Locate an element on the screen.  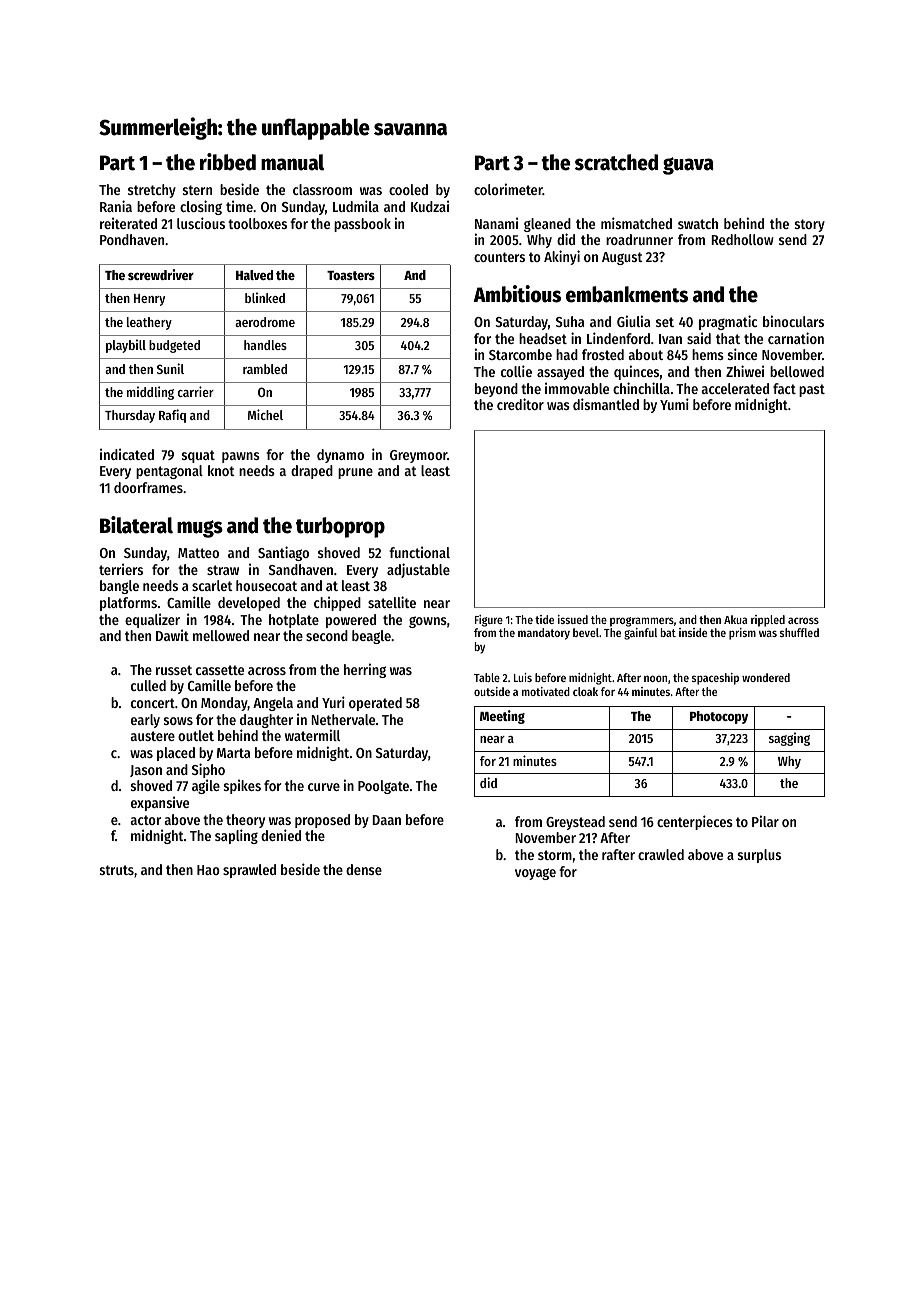
swatch is located at coordinates (698, 223).
